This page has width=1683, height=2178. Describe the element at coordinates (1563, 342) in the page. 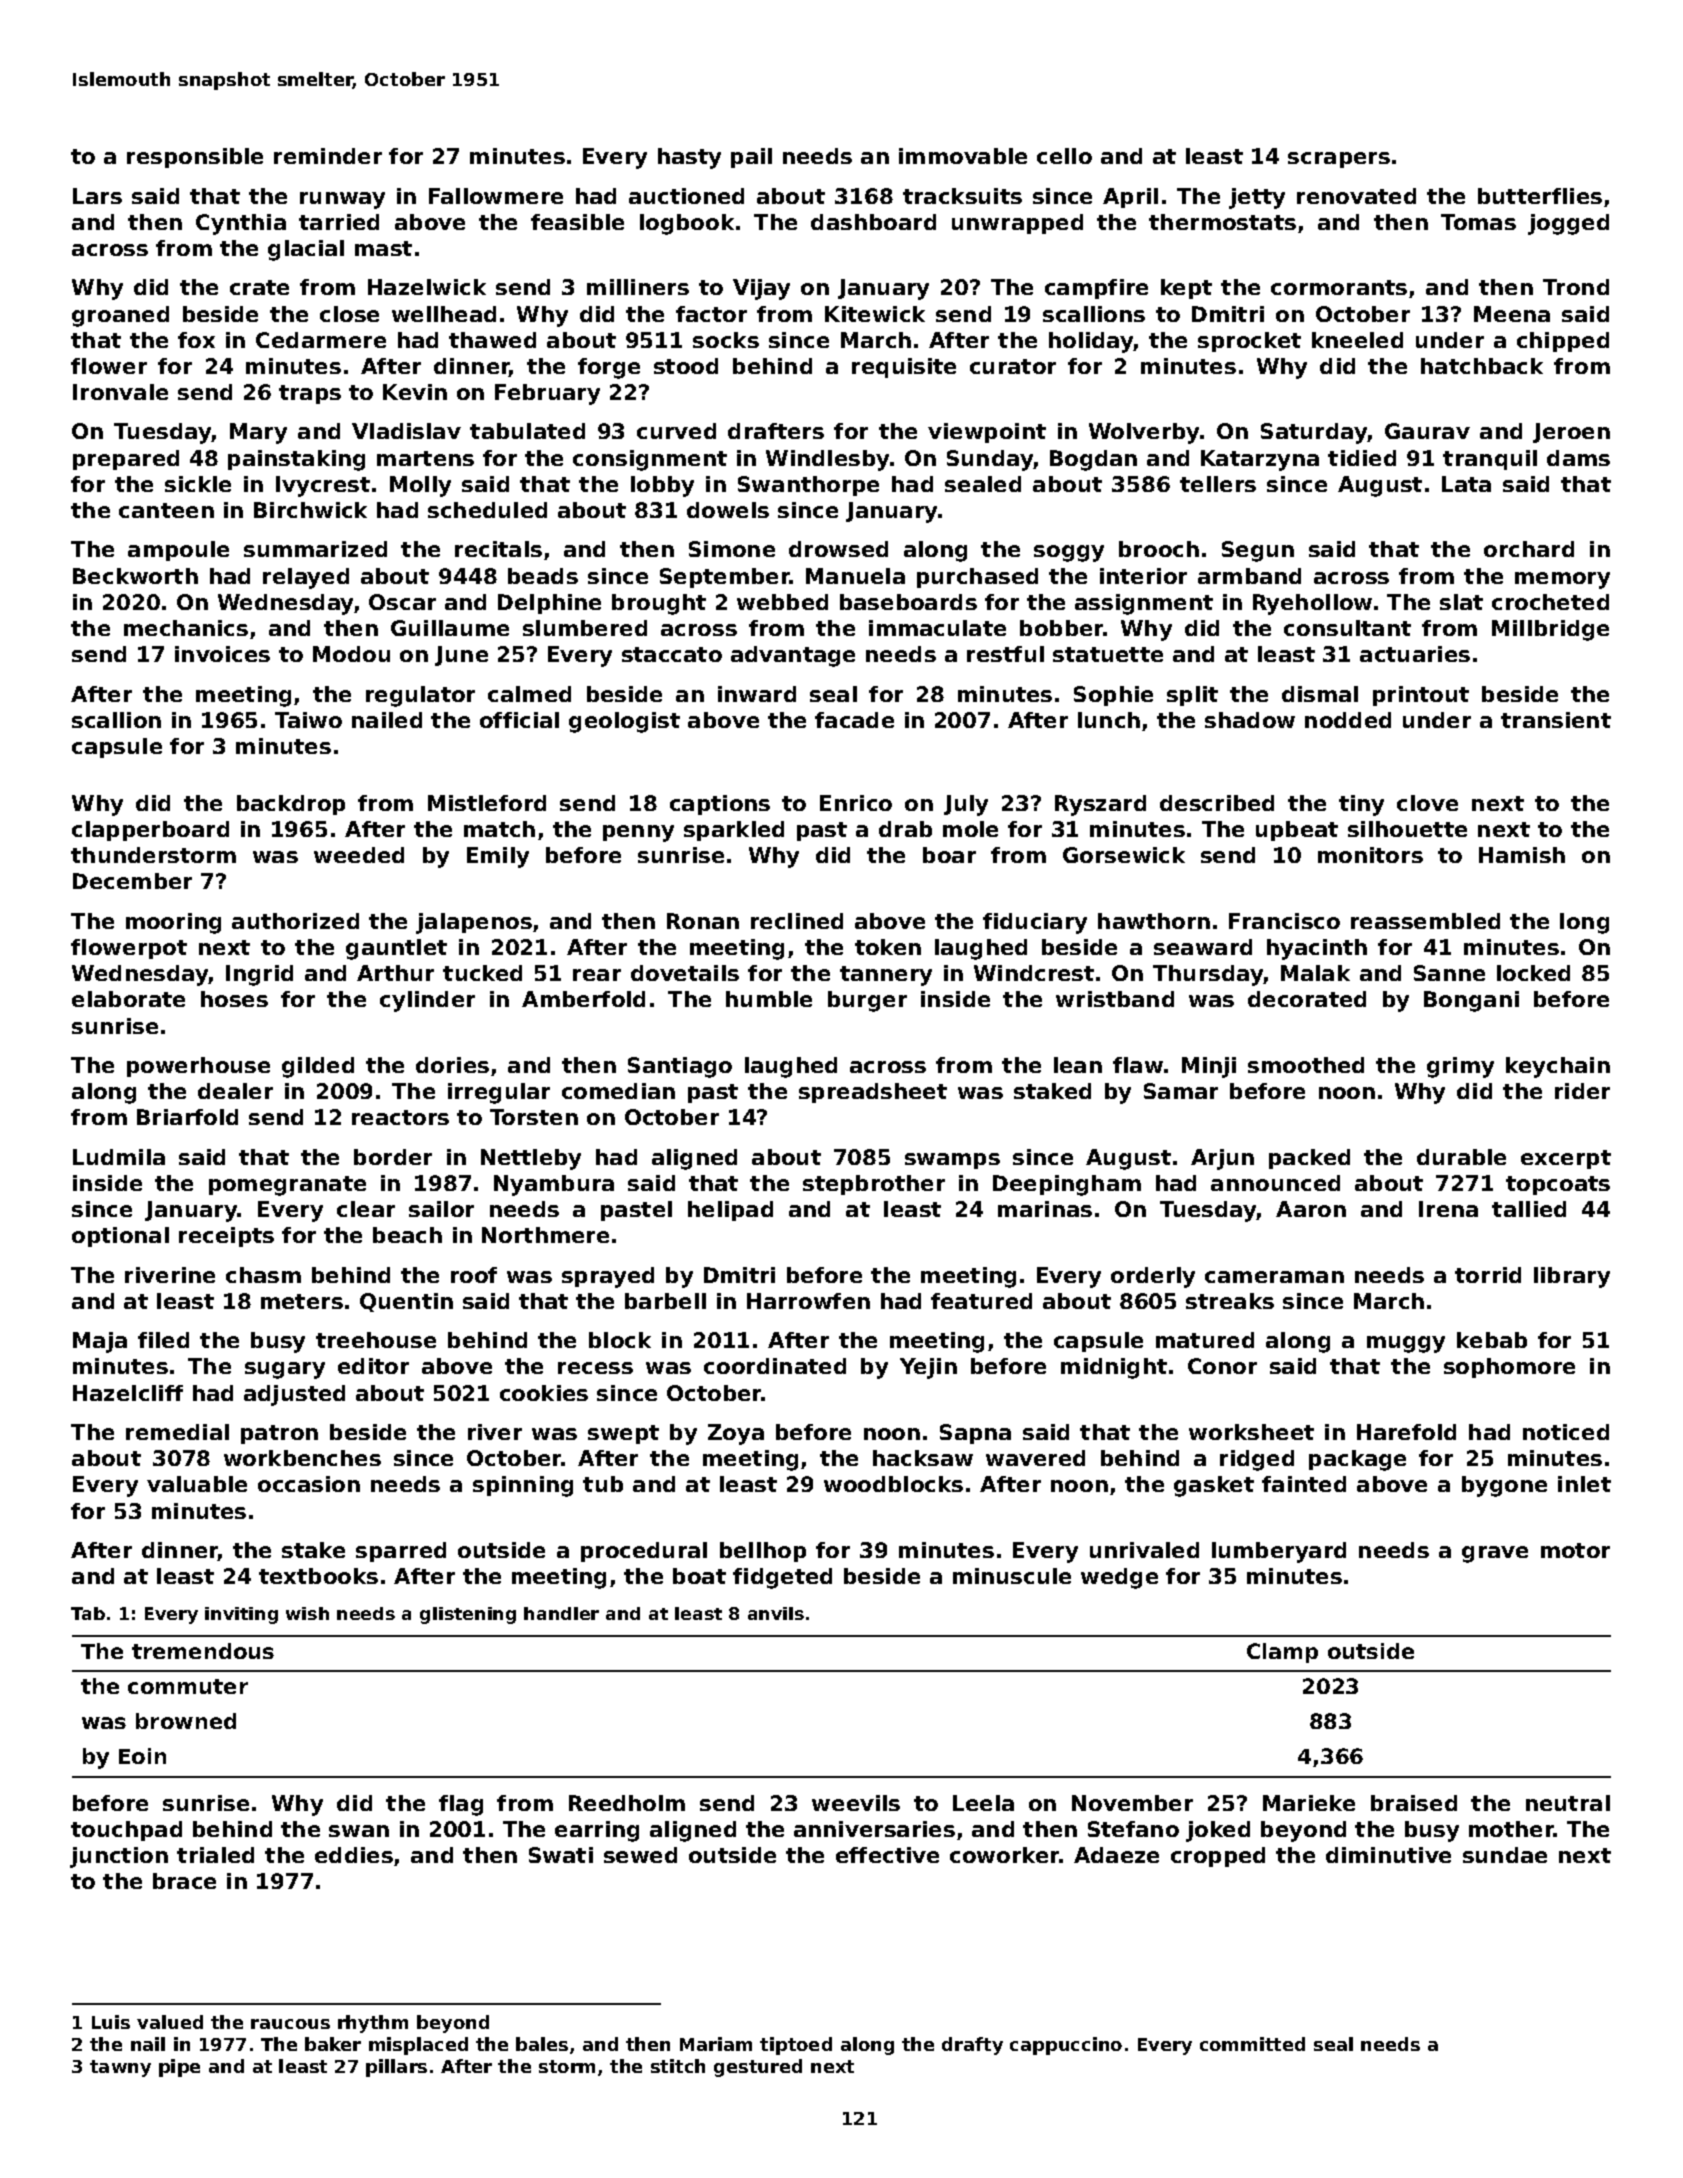

I see `chipped` at that location.
